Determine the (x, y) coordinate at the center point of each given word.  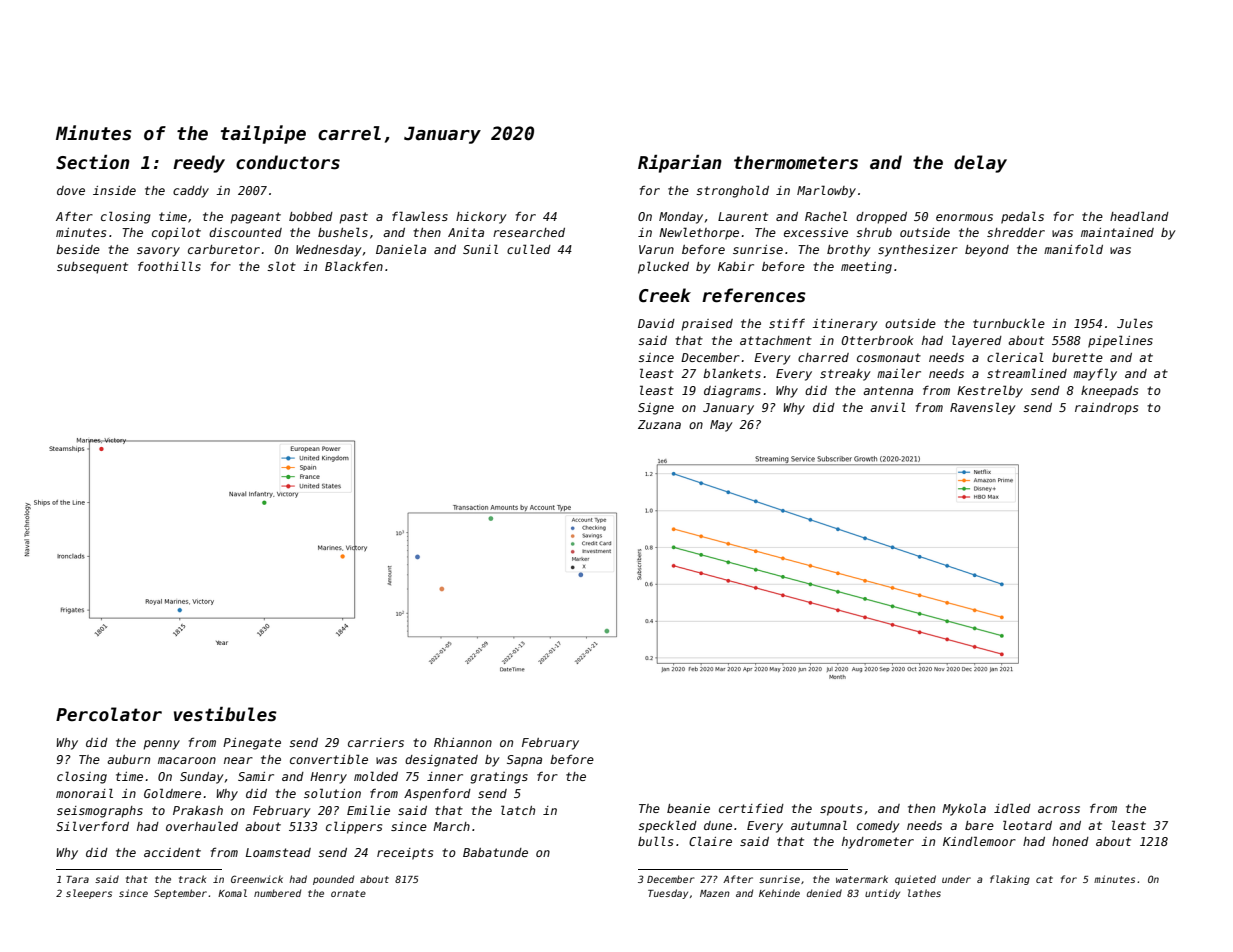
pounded (333, 880)
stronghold (732, 191)
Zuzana (659, 424)
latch (518, 810)
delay (980, 164)
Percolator (109, 714)
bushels (343, 232)
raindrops (1106, 409)
